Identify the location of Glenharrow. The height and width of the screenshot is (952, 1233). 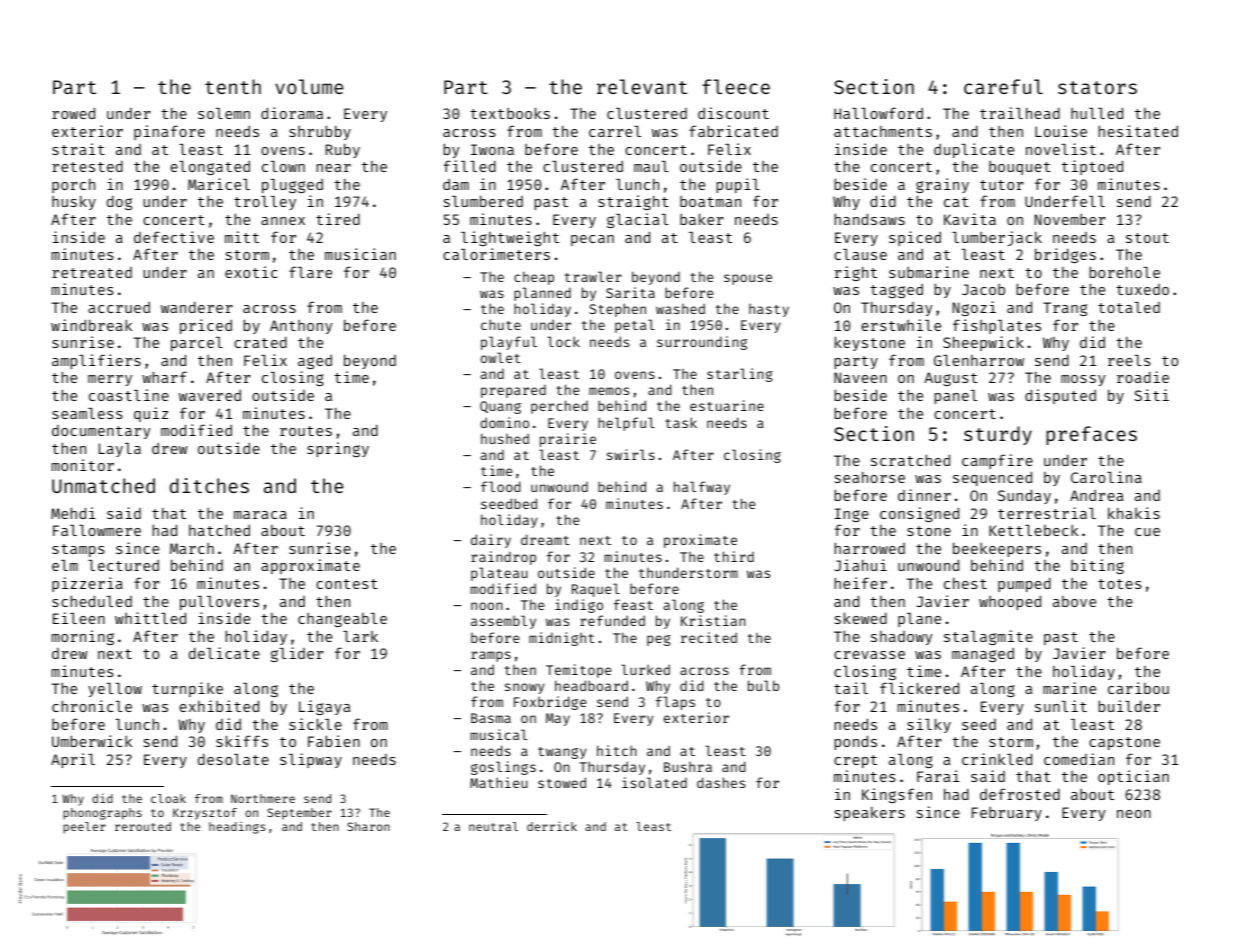
(979, 360).
